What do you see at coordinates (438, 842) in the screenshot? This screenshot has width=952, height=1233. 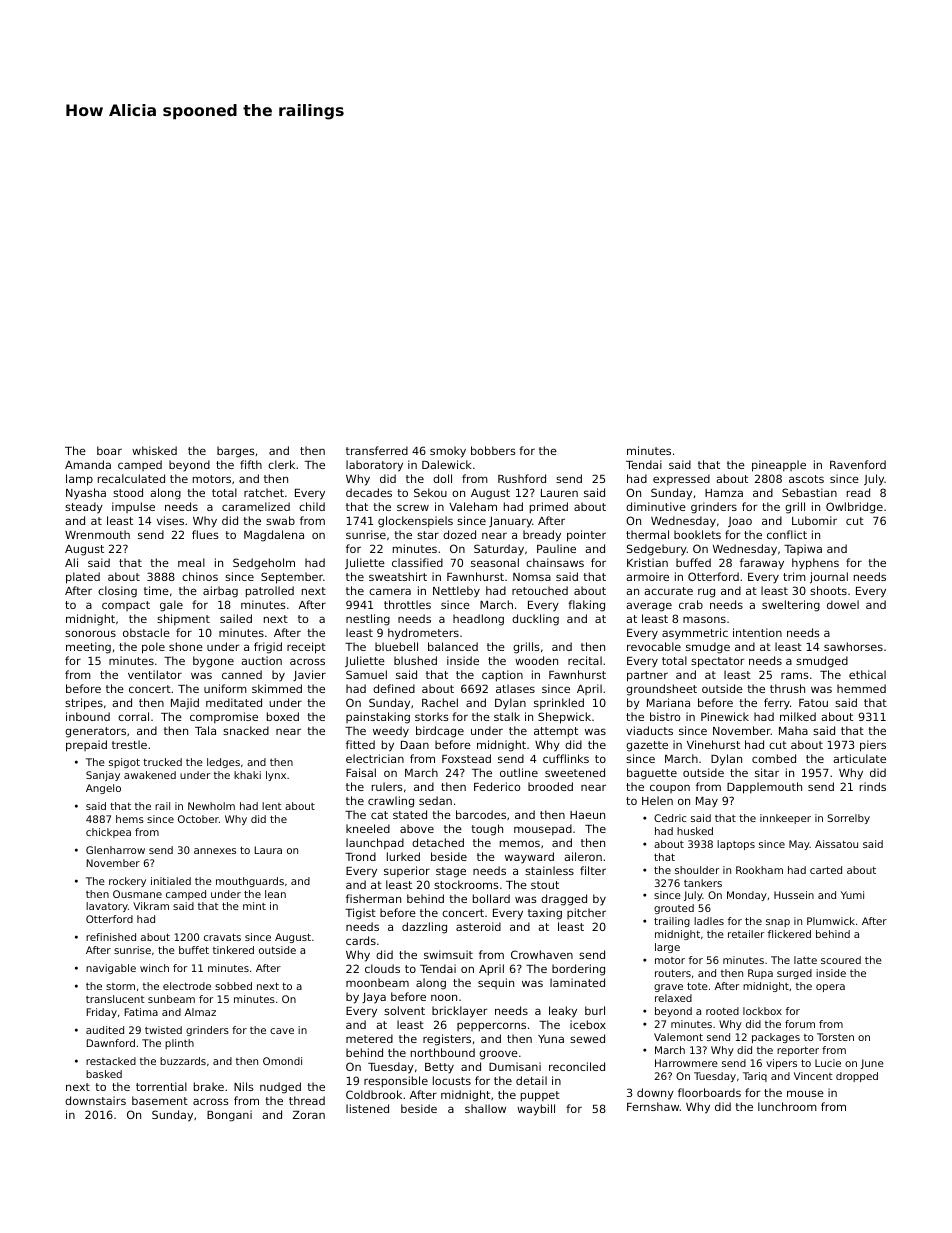 I see `detached` at bounding box center [438, 842].
